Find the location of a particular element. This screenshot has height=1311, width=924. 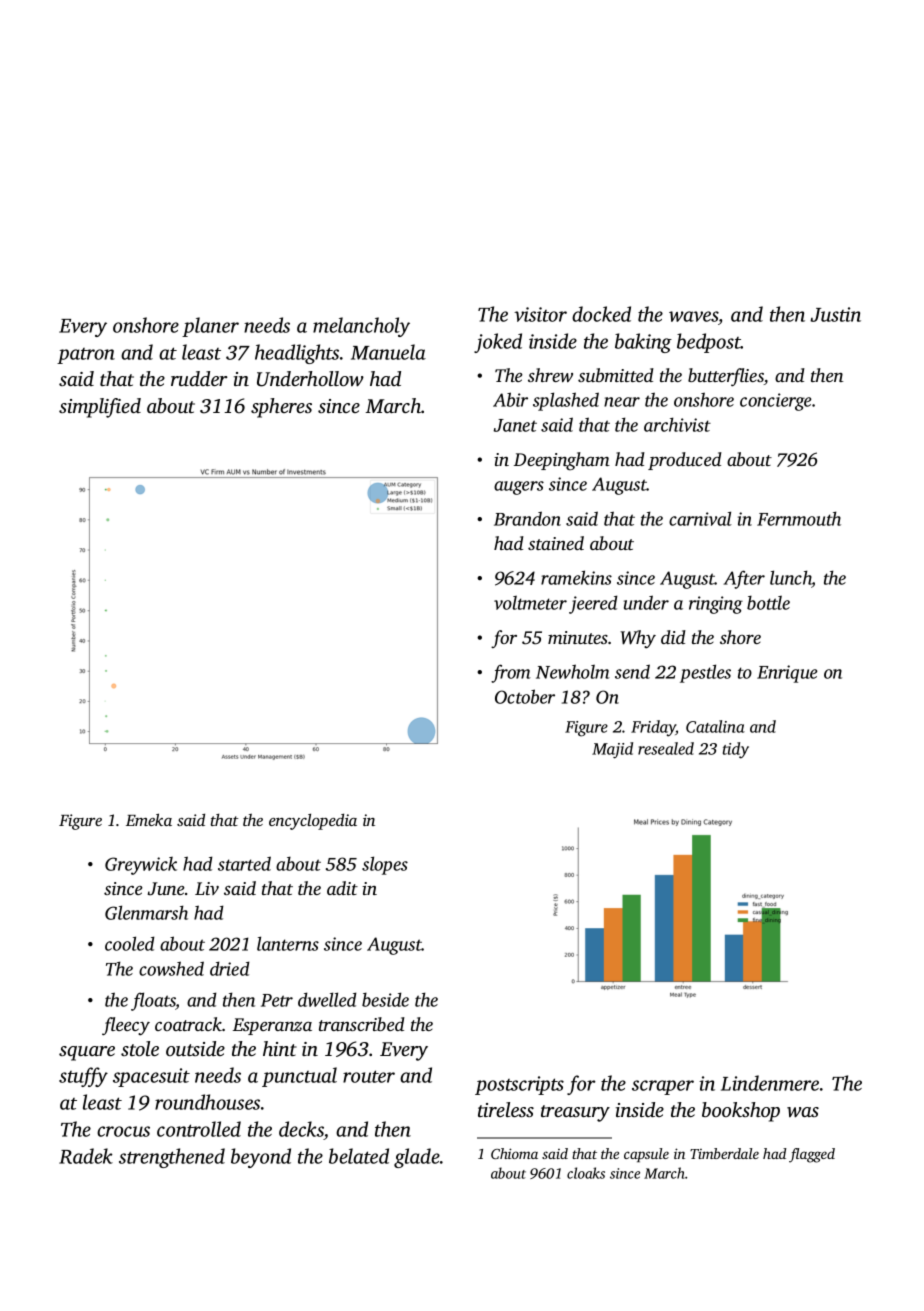

voltmeter is located at coordinates (530, 602).
